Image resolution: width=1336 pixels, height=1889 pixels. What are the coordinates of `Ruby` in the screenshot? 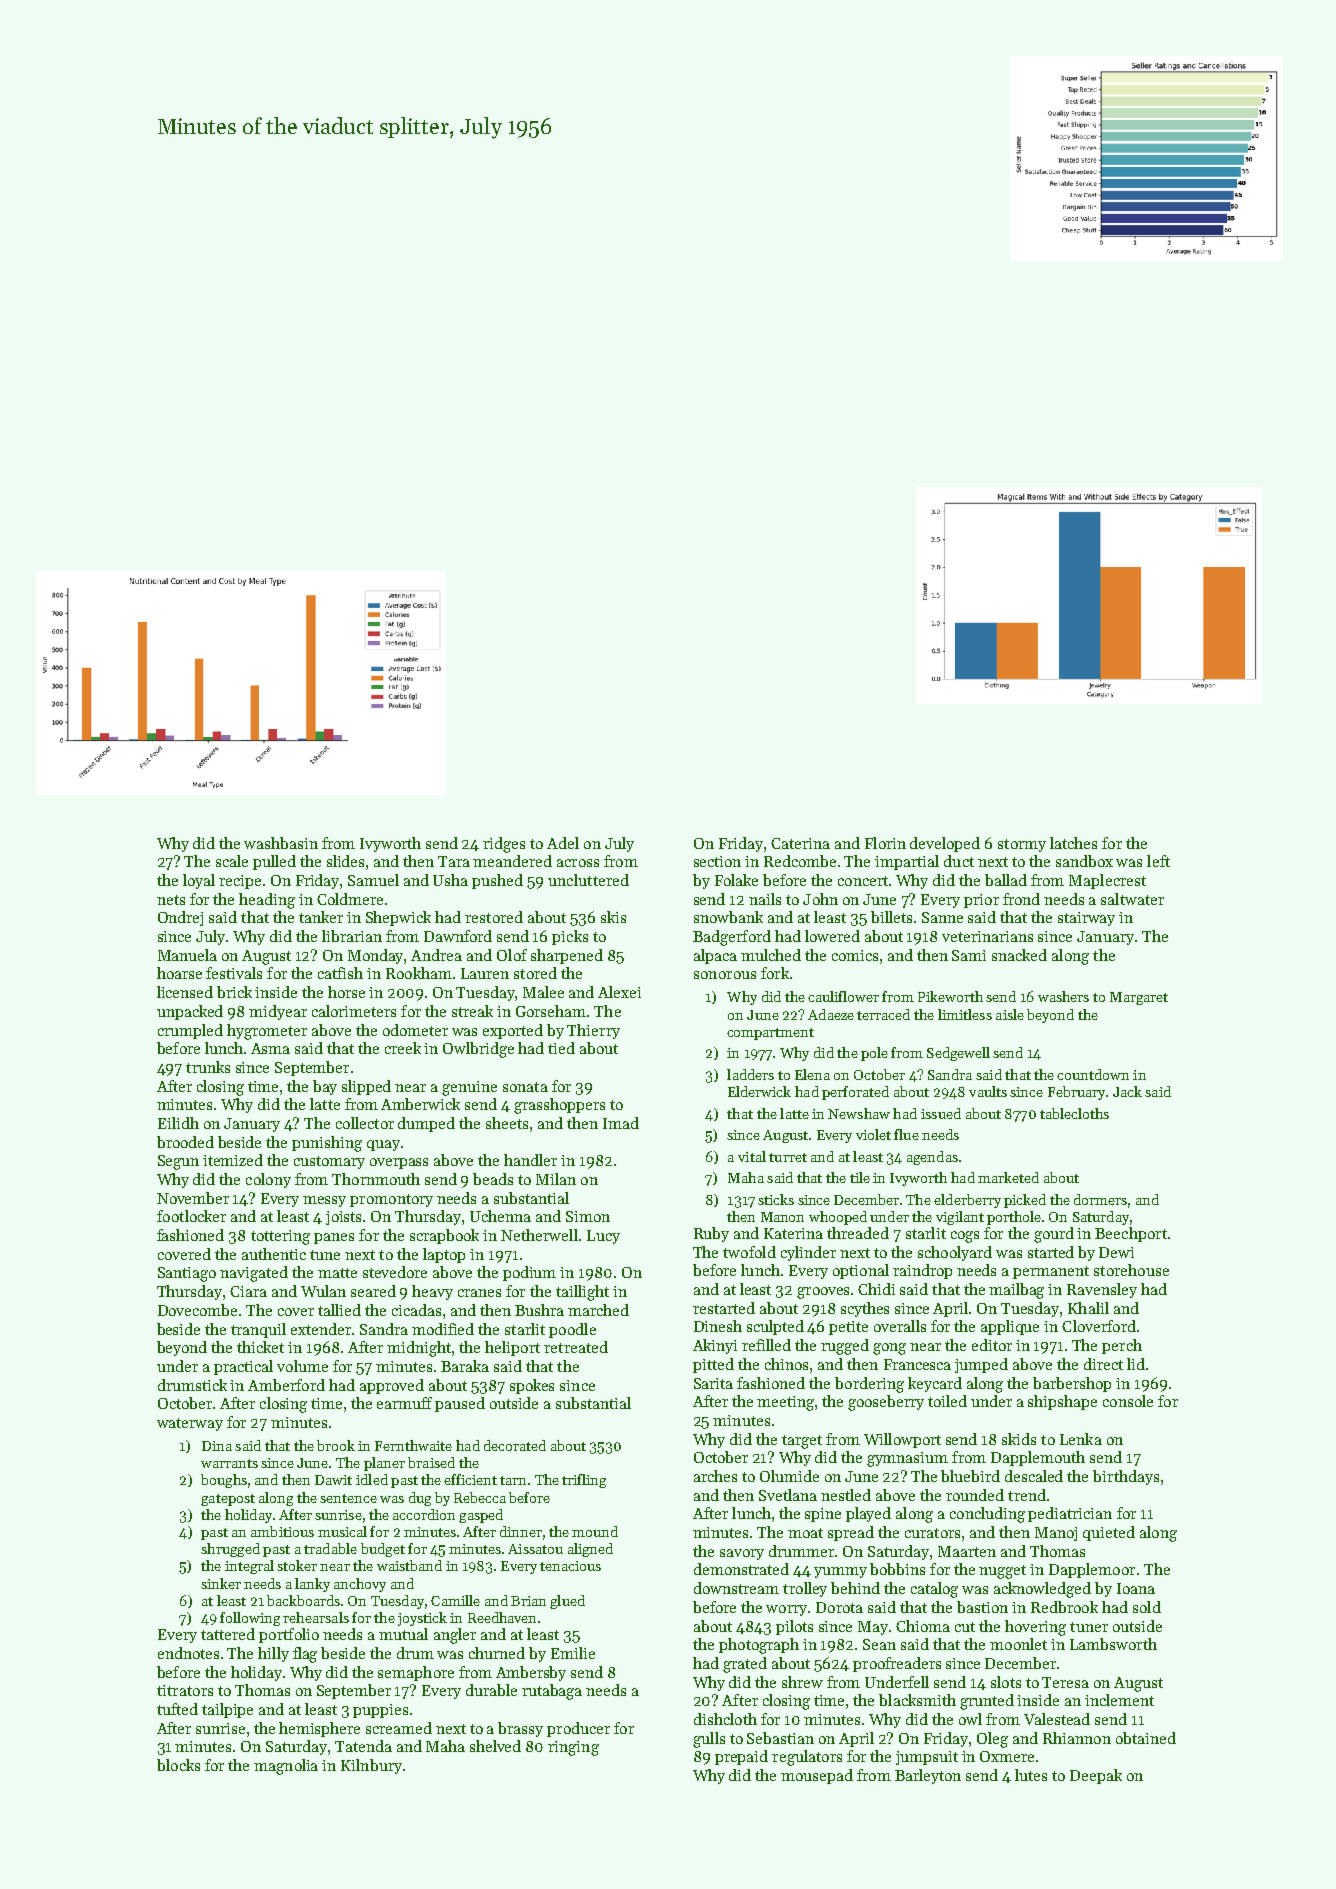 It's located at (711, 1234).
